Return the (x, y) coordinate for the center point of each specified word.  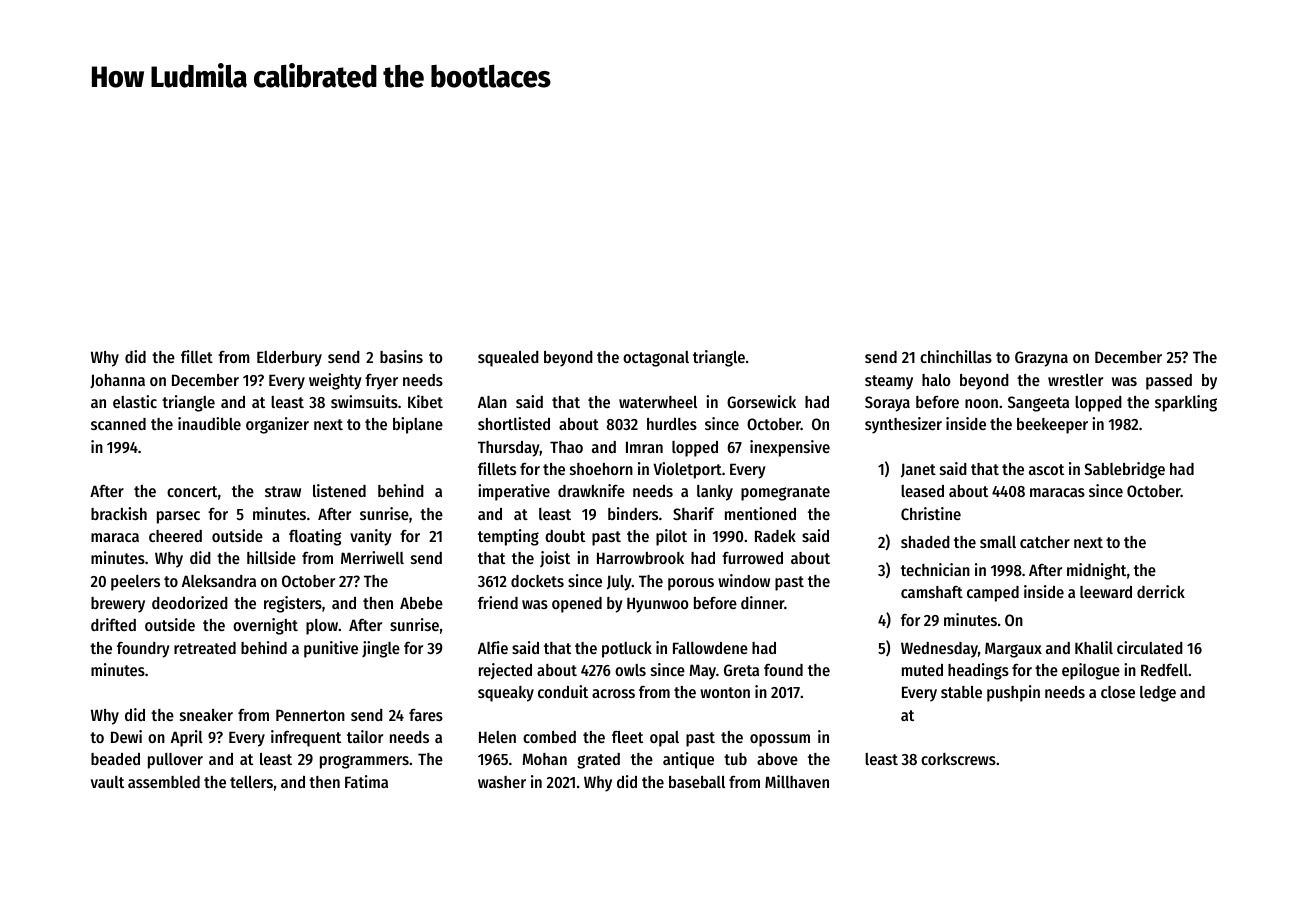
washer (502, 782)
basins (401, 356)
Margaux (1013, 650)
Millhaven (797, 781)
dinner (762, 602)
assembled (164, 782)
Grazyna (1041, 359)
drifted (113, 624)
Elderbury (289, 359)
